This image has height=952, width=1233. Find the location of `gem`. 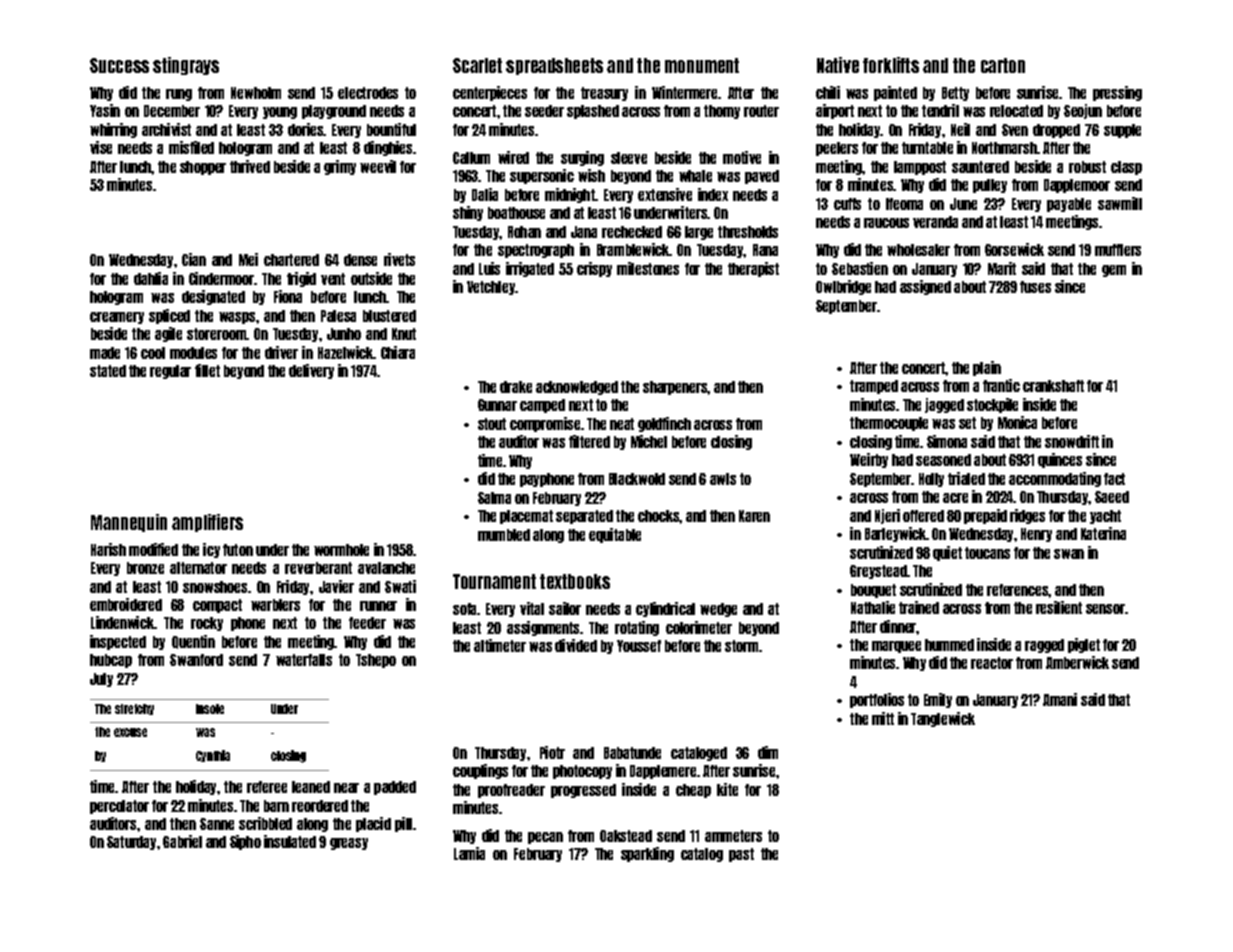

gem is located at coordinates (1114, 271).
